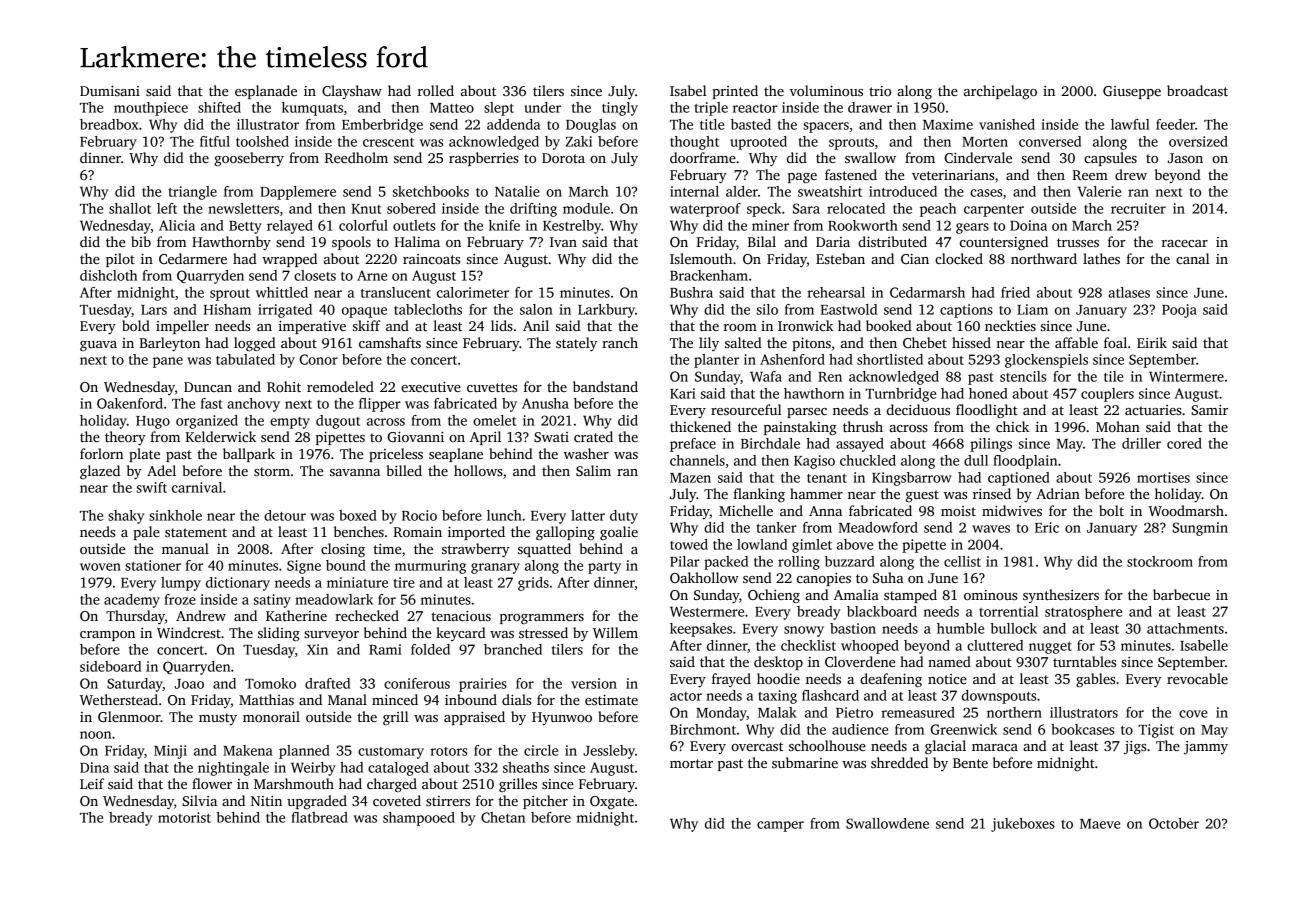 The image size is (1308, 924). Describe the element at coordinates (586, 208) in the screenshot. I see `module` at that location.
